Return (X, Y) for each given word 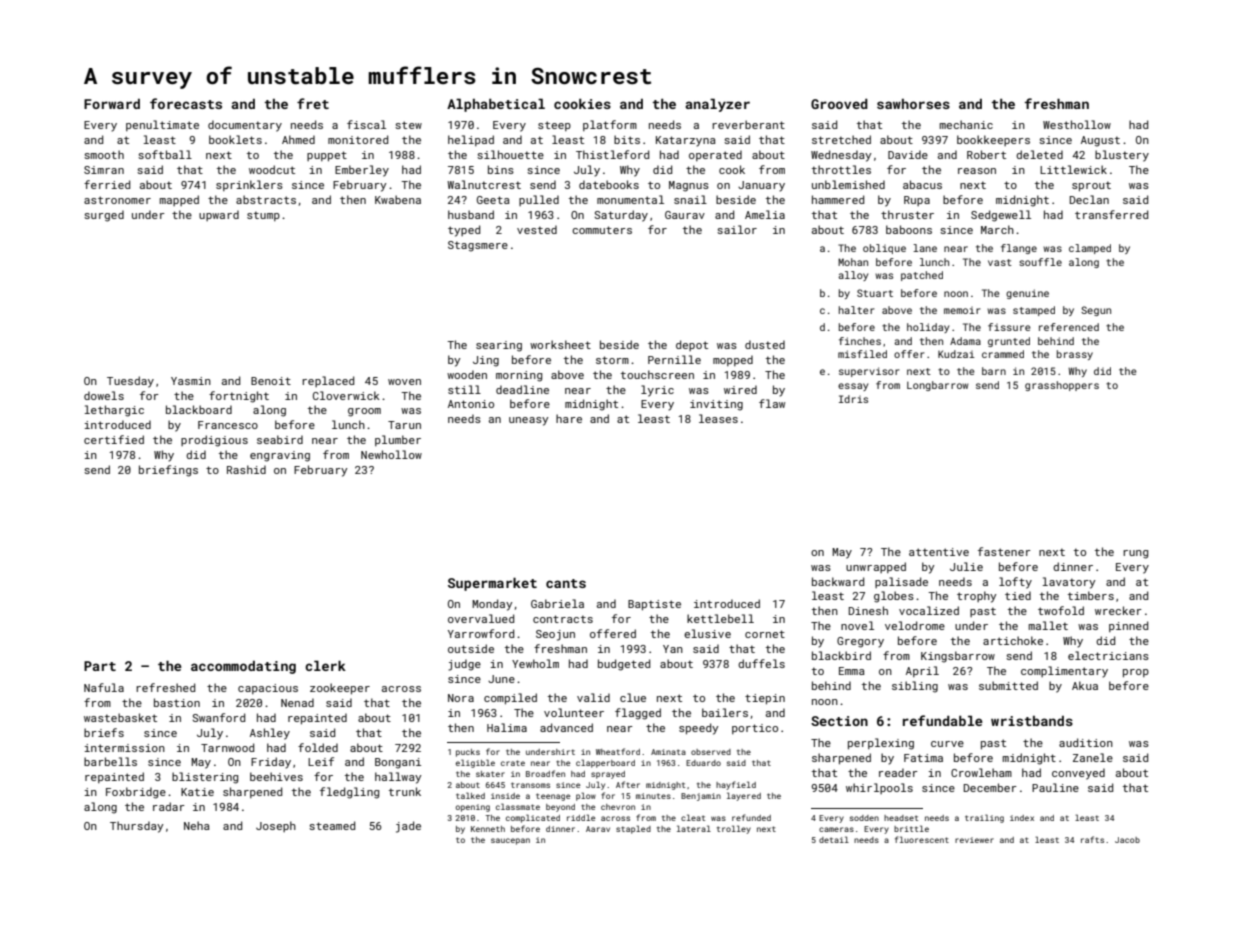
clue (633, 697)
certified (114, 439)
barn (994, 371)
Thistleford (612, 154)
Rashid (246, 469)
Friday (271, 763)
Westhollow (1077, 124)
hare (569, 418)
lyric (657, 391)
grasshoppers (1062, 386)
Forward (112, 104)
